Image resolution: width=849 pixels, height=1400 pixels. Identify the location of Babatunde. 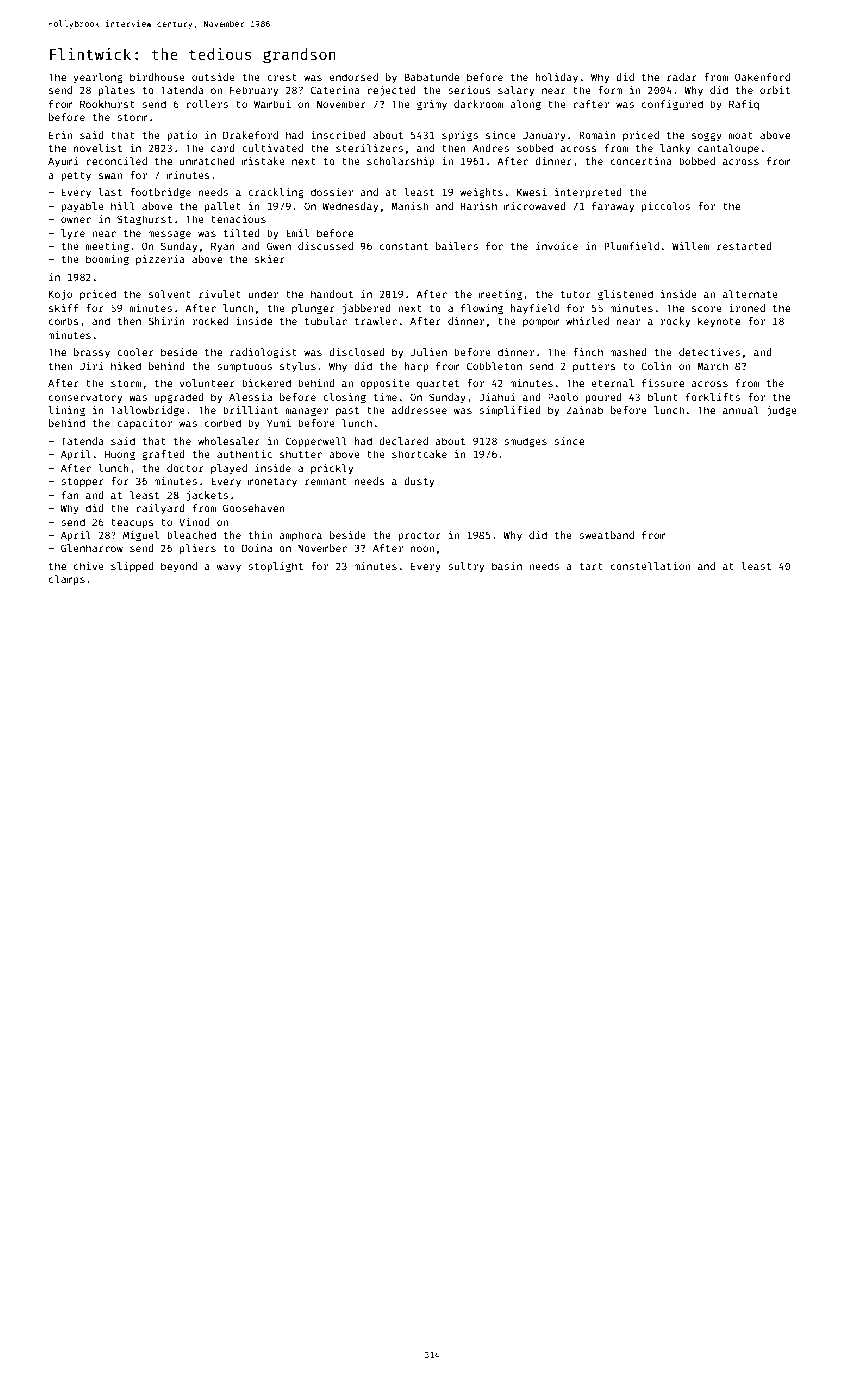
(432, 77).
